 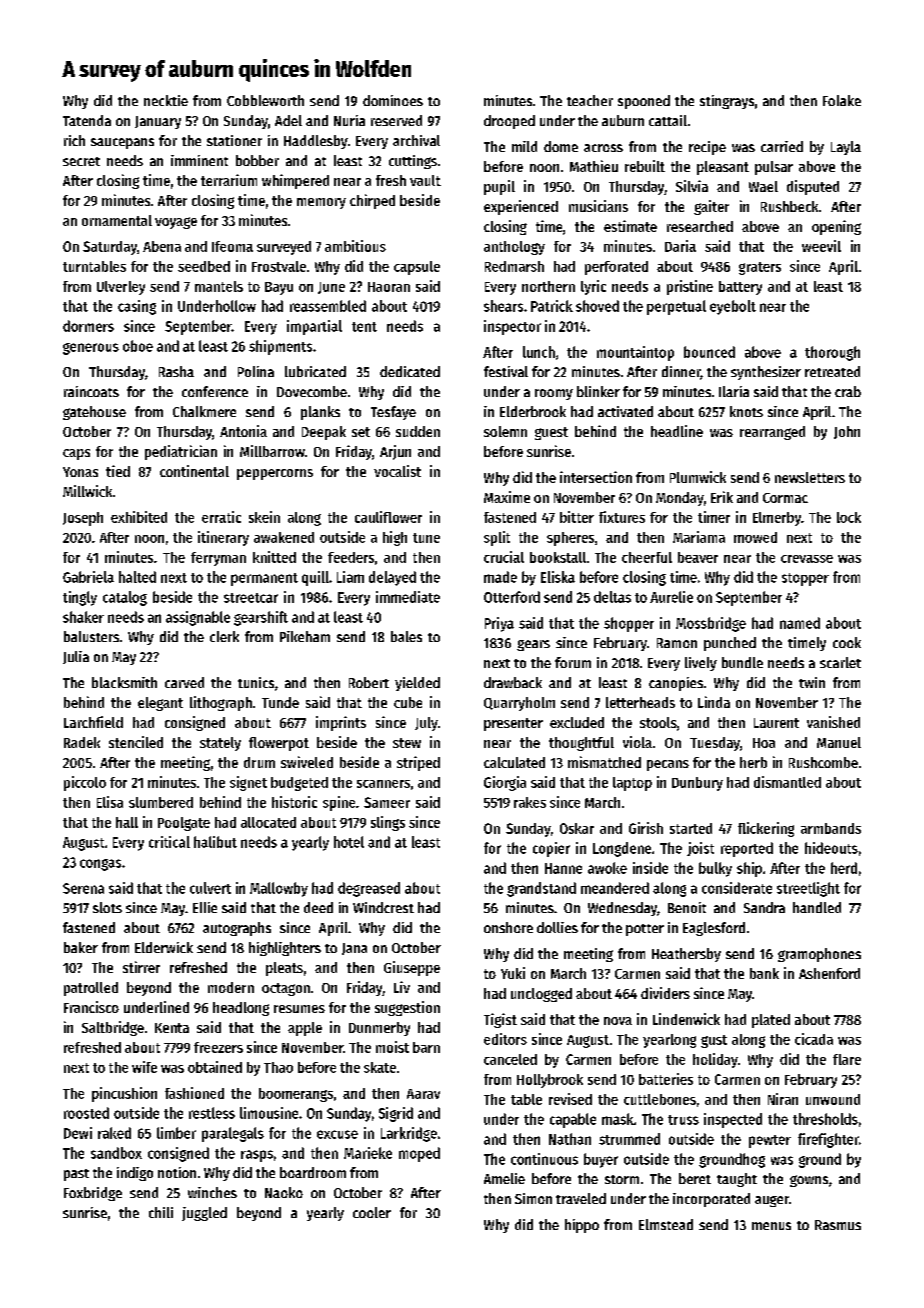 What do you see at coordinates (582, 1226) in the document?
I see `hippo` at bounding box center [582, 1226].
